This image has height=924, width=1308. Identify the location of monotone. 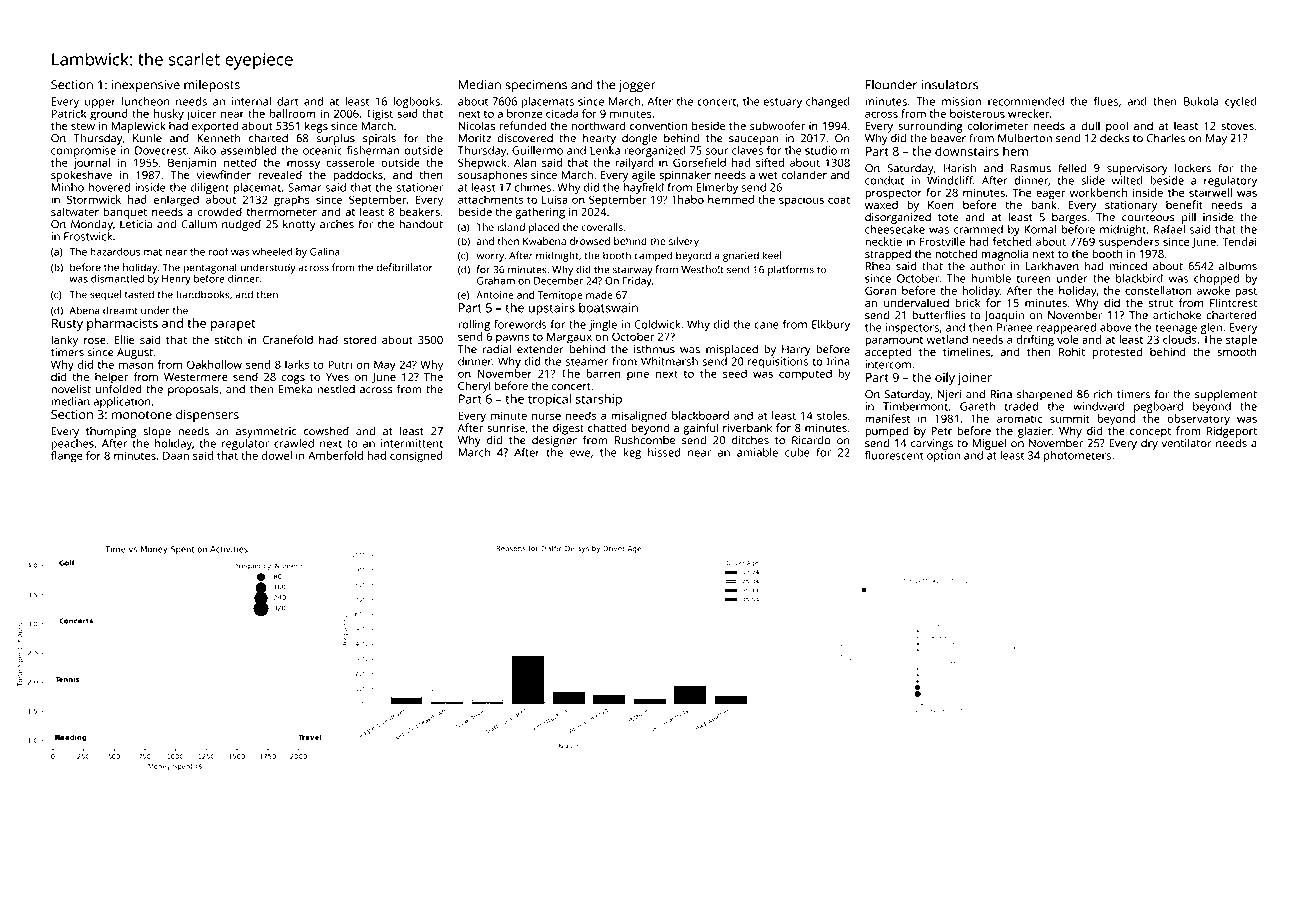
(142, 415).
